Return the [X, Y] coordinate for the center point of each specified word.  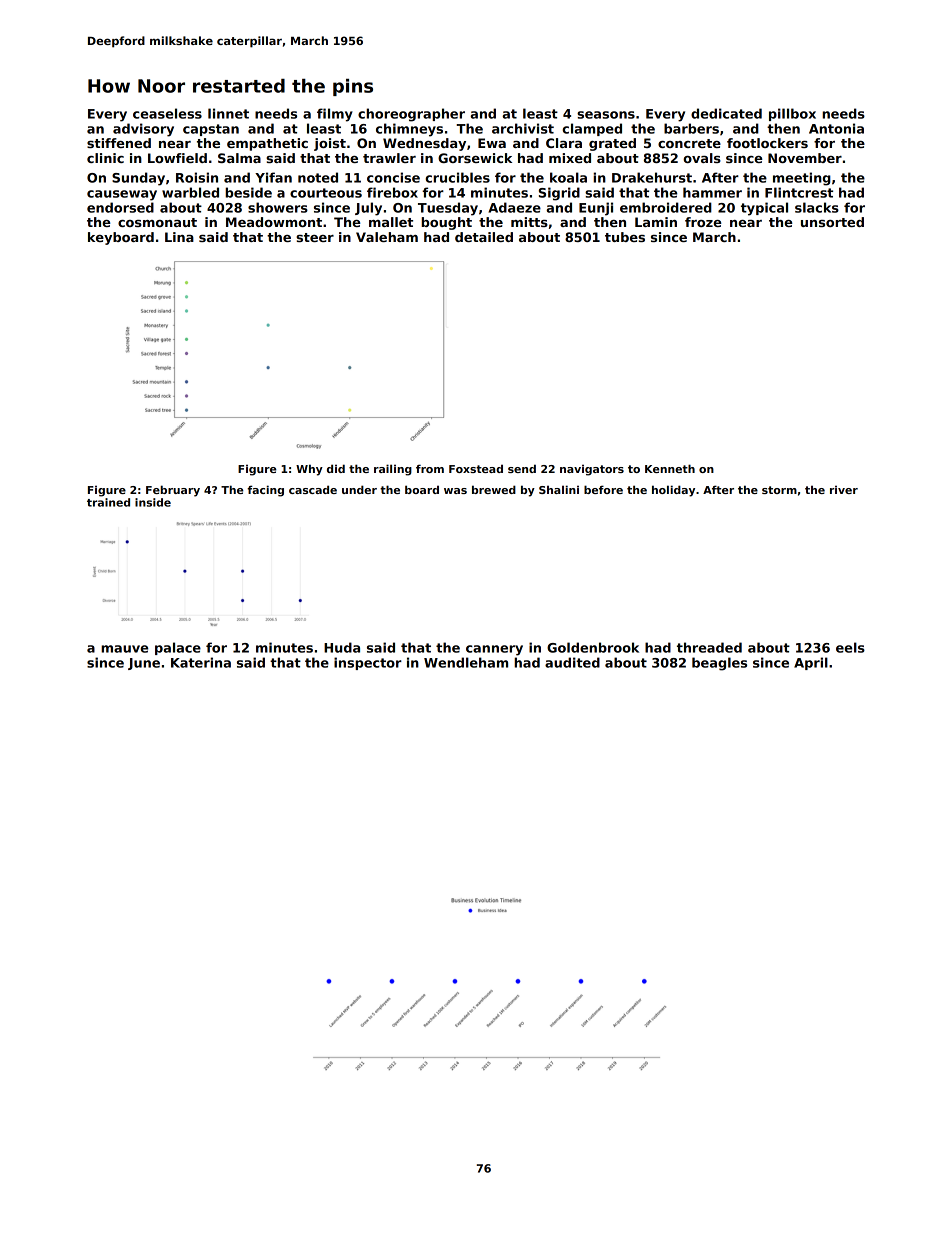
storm [779, 490]
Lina [179, 237]
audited [572, 662]
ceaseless [167, 113]
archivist [523, 128]
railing [393, 470]
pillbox [792, 114]
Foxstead [476, 468]
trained [108, 502]
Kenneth [670, 468]
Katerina [201, 662]
